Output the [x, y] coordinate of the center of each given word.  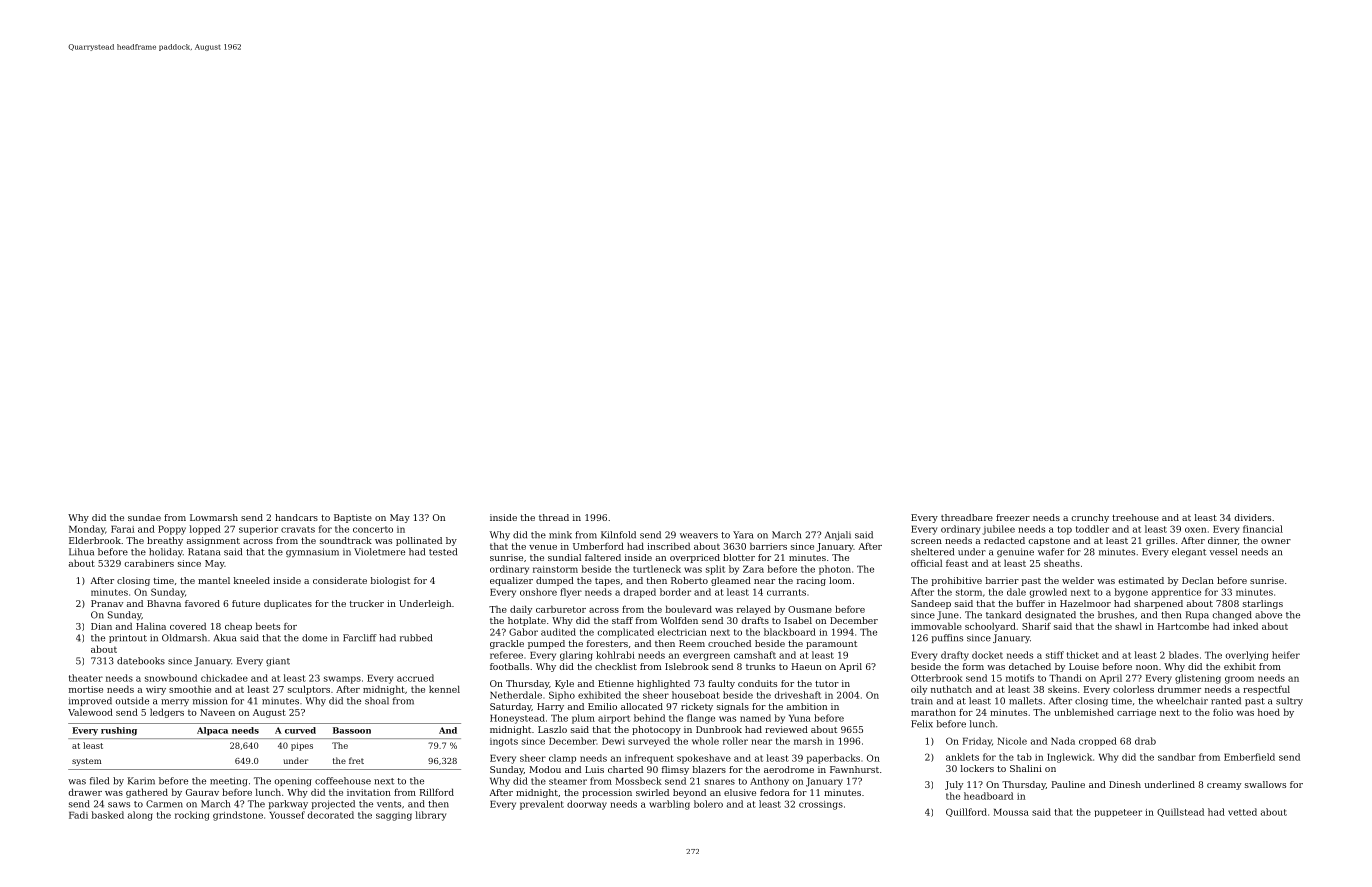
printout [128, 638]
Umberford [598, 546]
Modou [545, 769]
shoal [377, 701]
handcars [296, 517]
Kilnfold [618, 535]
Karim [141, 781]
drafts [755, 620]
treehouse [1135, 517]
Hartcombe [1183, 626]
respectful [1266, 690]
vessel [1223, 552]
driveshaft [798, 695]
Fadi [78, 815]
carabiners [149, 563]
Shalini [1026, 768]
